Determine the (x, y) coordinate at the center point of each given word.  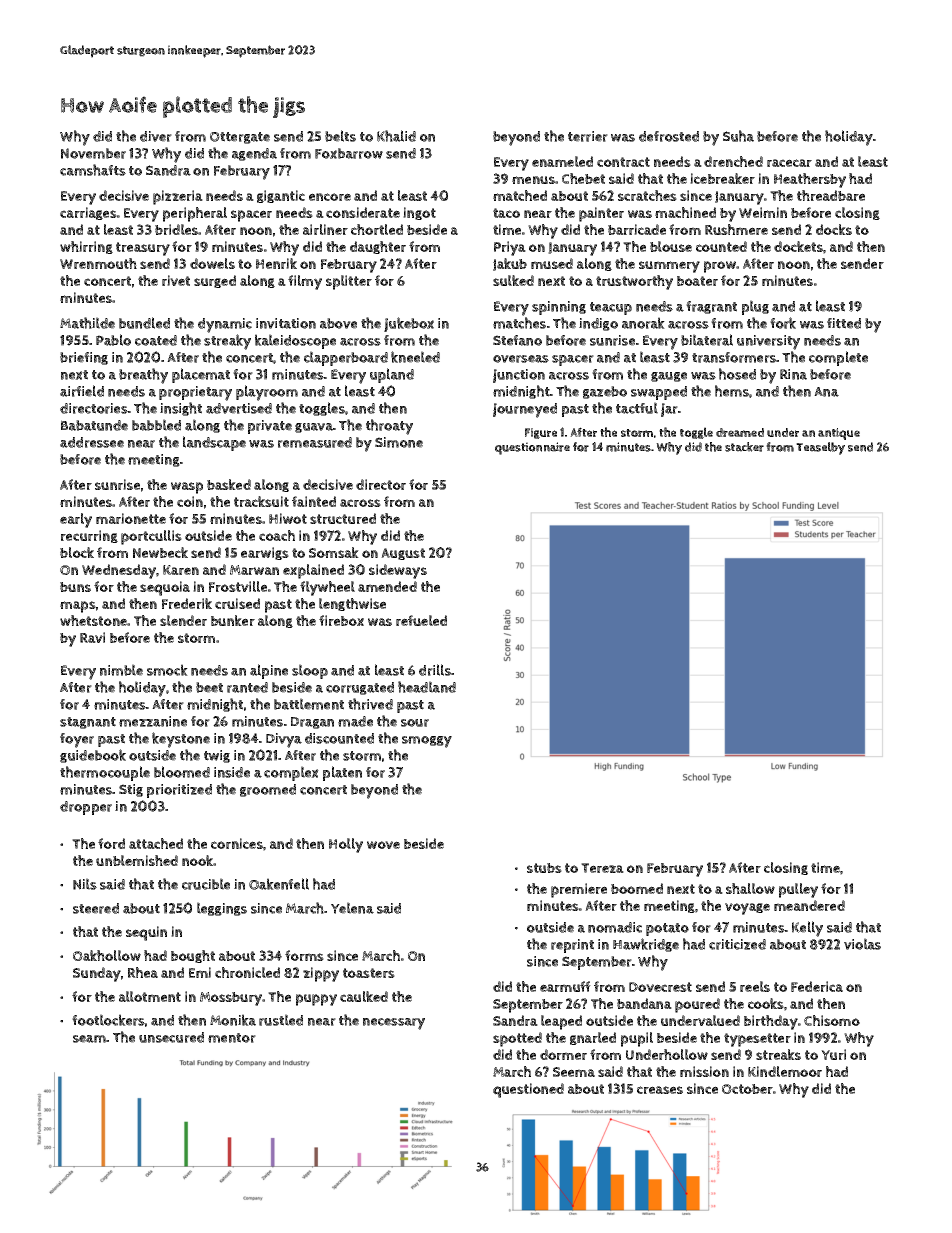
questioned (528, 1090)
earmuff (565, 986)
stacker (744, 447)
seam (89, 1039)
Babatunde (94, 425)
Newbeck (160, 552)
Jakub (510, 264)
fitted (844, 323)
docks (834, 229)
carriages (88, 213)
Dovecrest (660, 987)
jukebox (409, 324)
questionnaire (532, 448)
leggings (222, 909)
